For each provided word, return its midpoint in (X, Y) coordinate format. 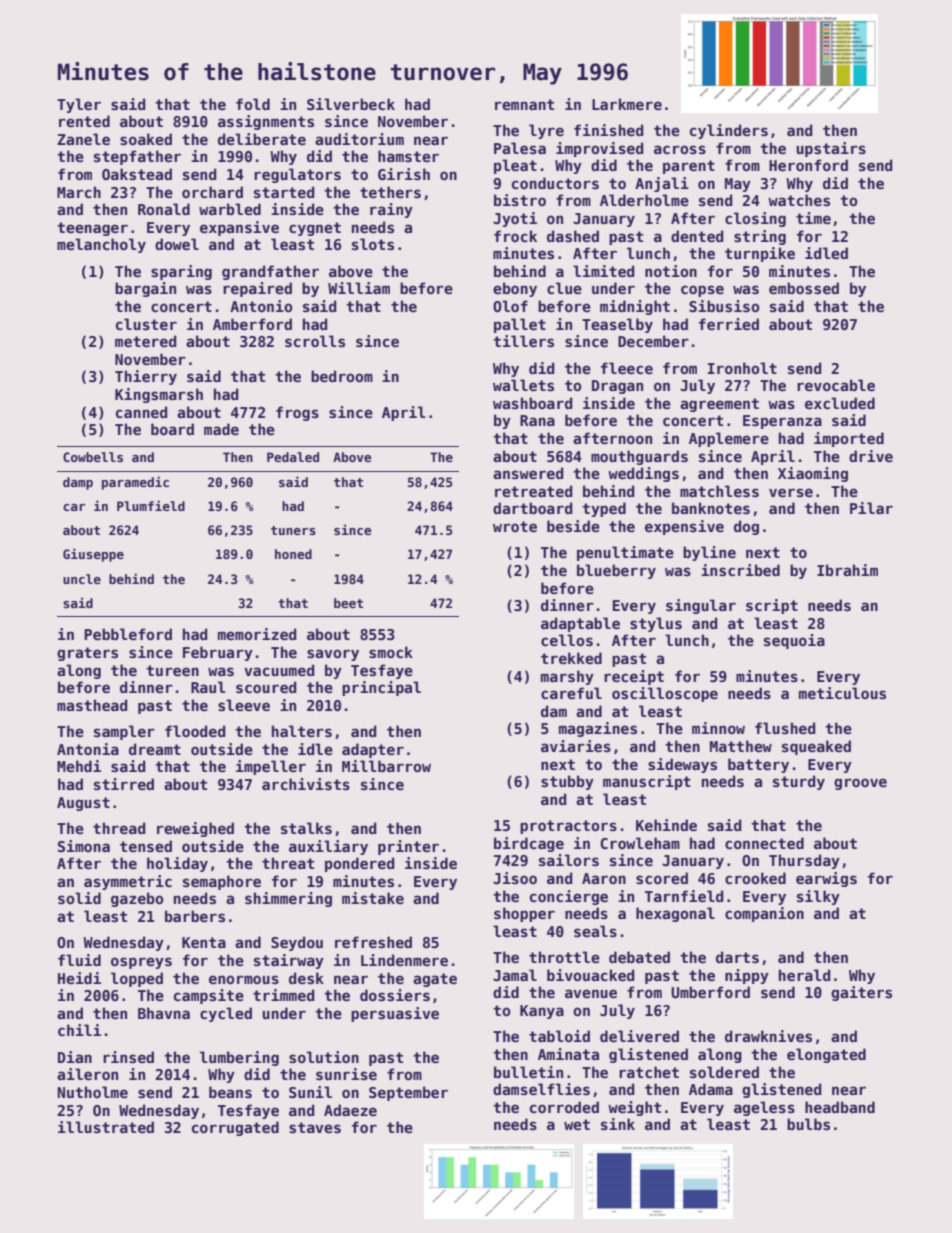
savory (333, 655)
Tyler (79, 105)
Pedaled (293, 457)
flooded (195, 731)
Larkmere (627, 104)
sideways (682, 765)
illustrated (106, 1127)
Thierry (146, 377)
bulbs (808, 1124)
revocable (836, 385)
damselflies (541, 1089)
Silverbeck (351, 104)
